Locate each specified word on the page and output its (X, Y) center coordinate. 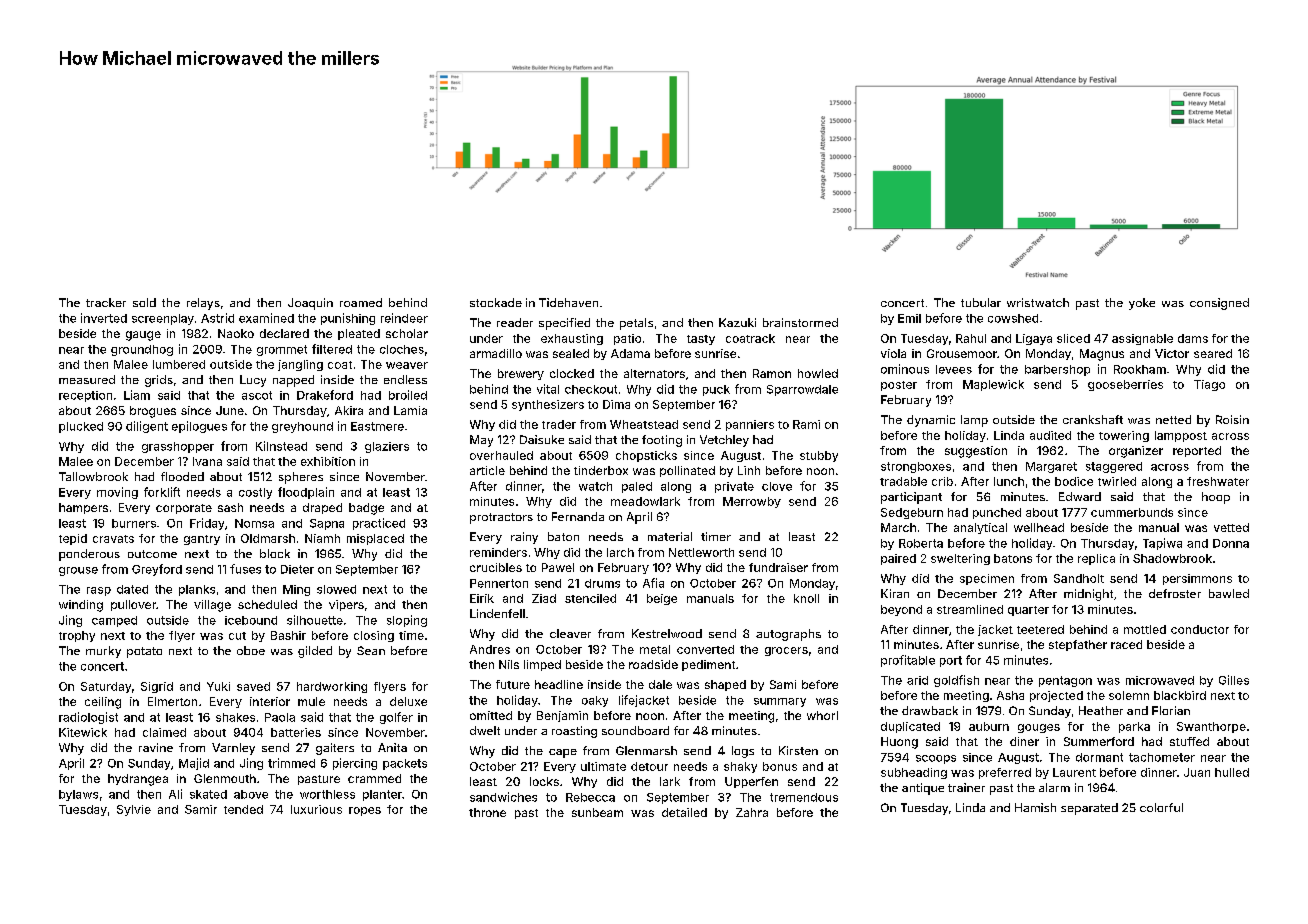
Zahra (752, 812)
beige (662, 599)
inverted (104, 318)
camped (114, 621)
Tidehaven (568, 302)
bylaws (78, 795)
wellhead (1039, 527)
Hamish (1035, 807)
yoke (1142, 304)
